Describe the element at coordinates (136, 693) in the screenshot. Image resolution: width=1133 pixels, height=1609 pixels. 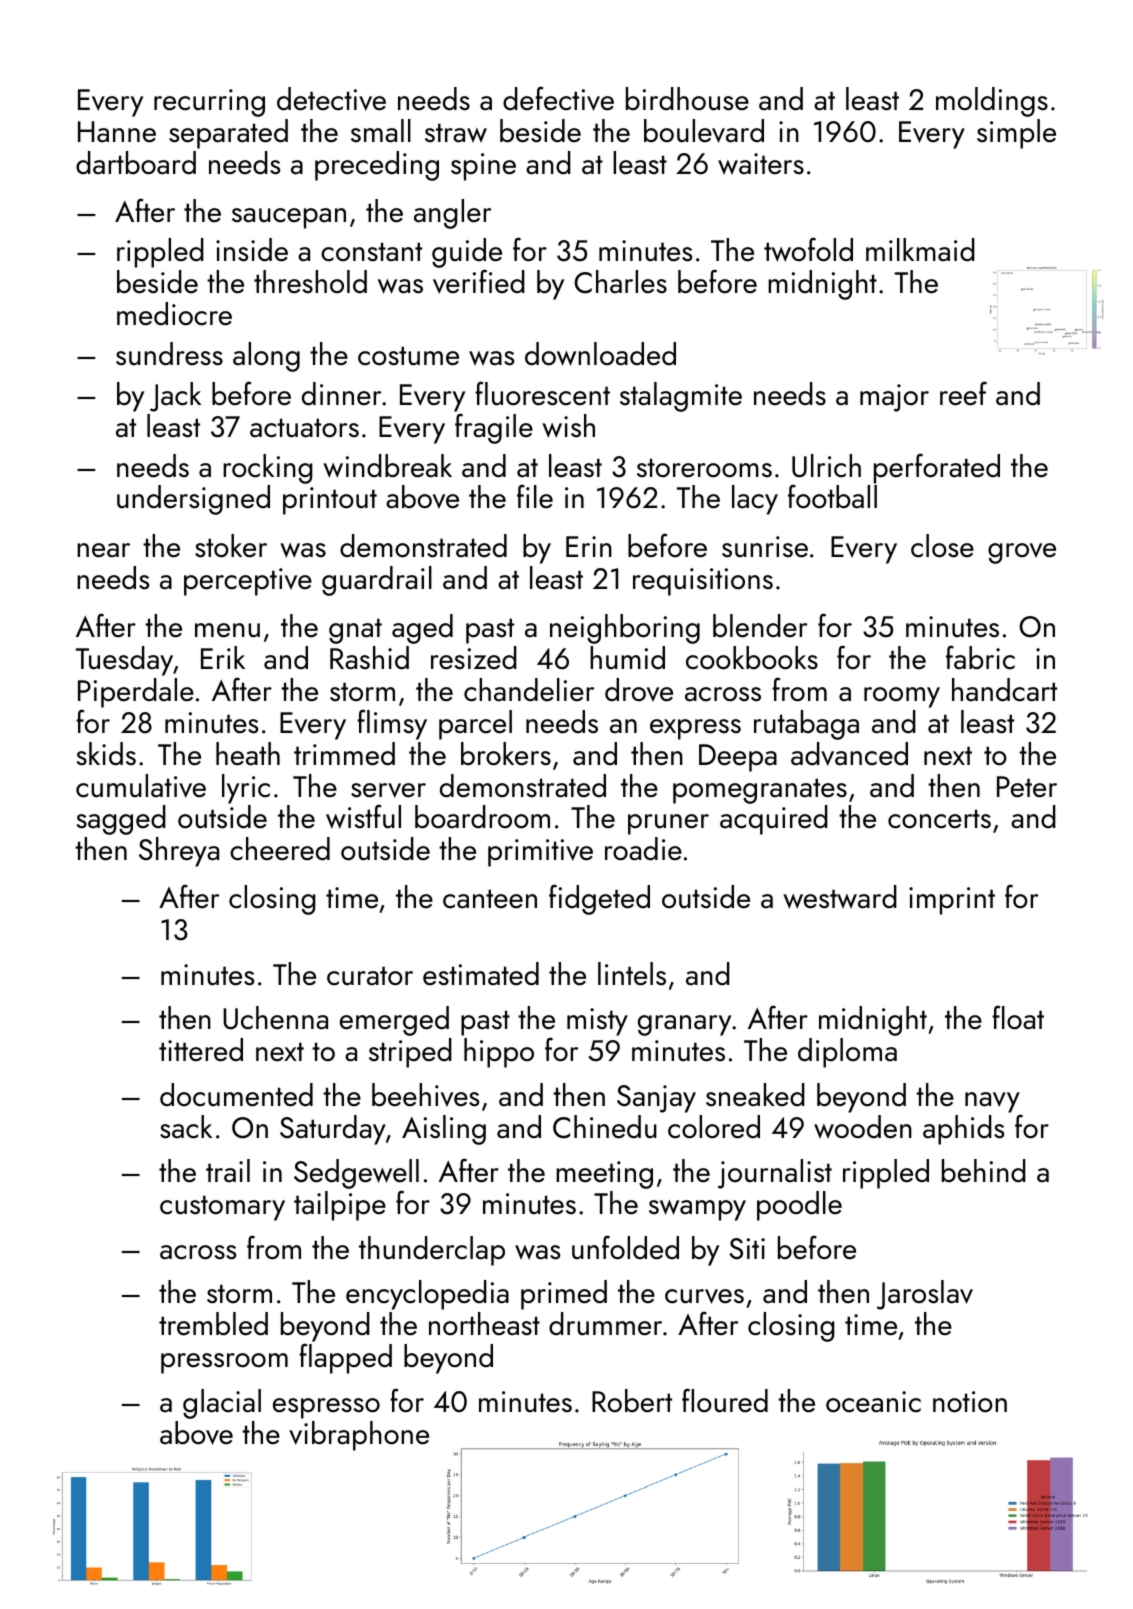
I see `Piperdale` at that location.
